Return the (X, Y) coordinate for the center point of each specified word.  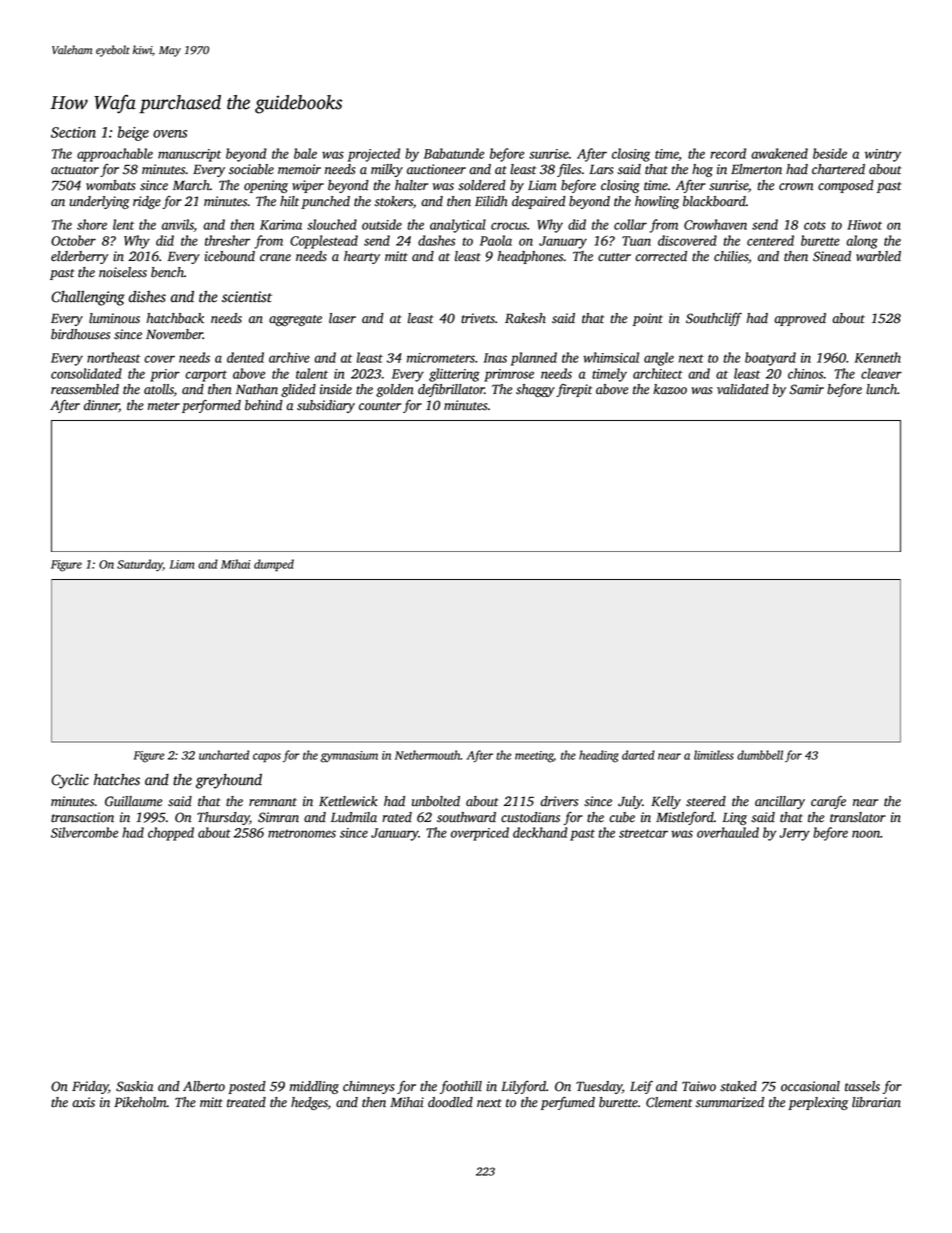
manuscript (189, 155)
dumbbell (760, 755)
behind (264, 405)
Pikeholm (140, 1102)
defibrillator (451, 390)
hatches (117, 780)
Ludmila (354, 817)
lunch (881, 389)
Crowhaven (715, 224)
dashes (436, 240)
